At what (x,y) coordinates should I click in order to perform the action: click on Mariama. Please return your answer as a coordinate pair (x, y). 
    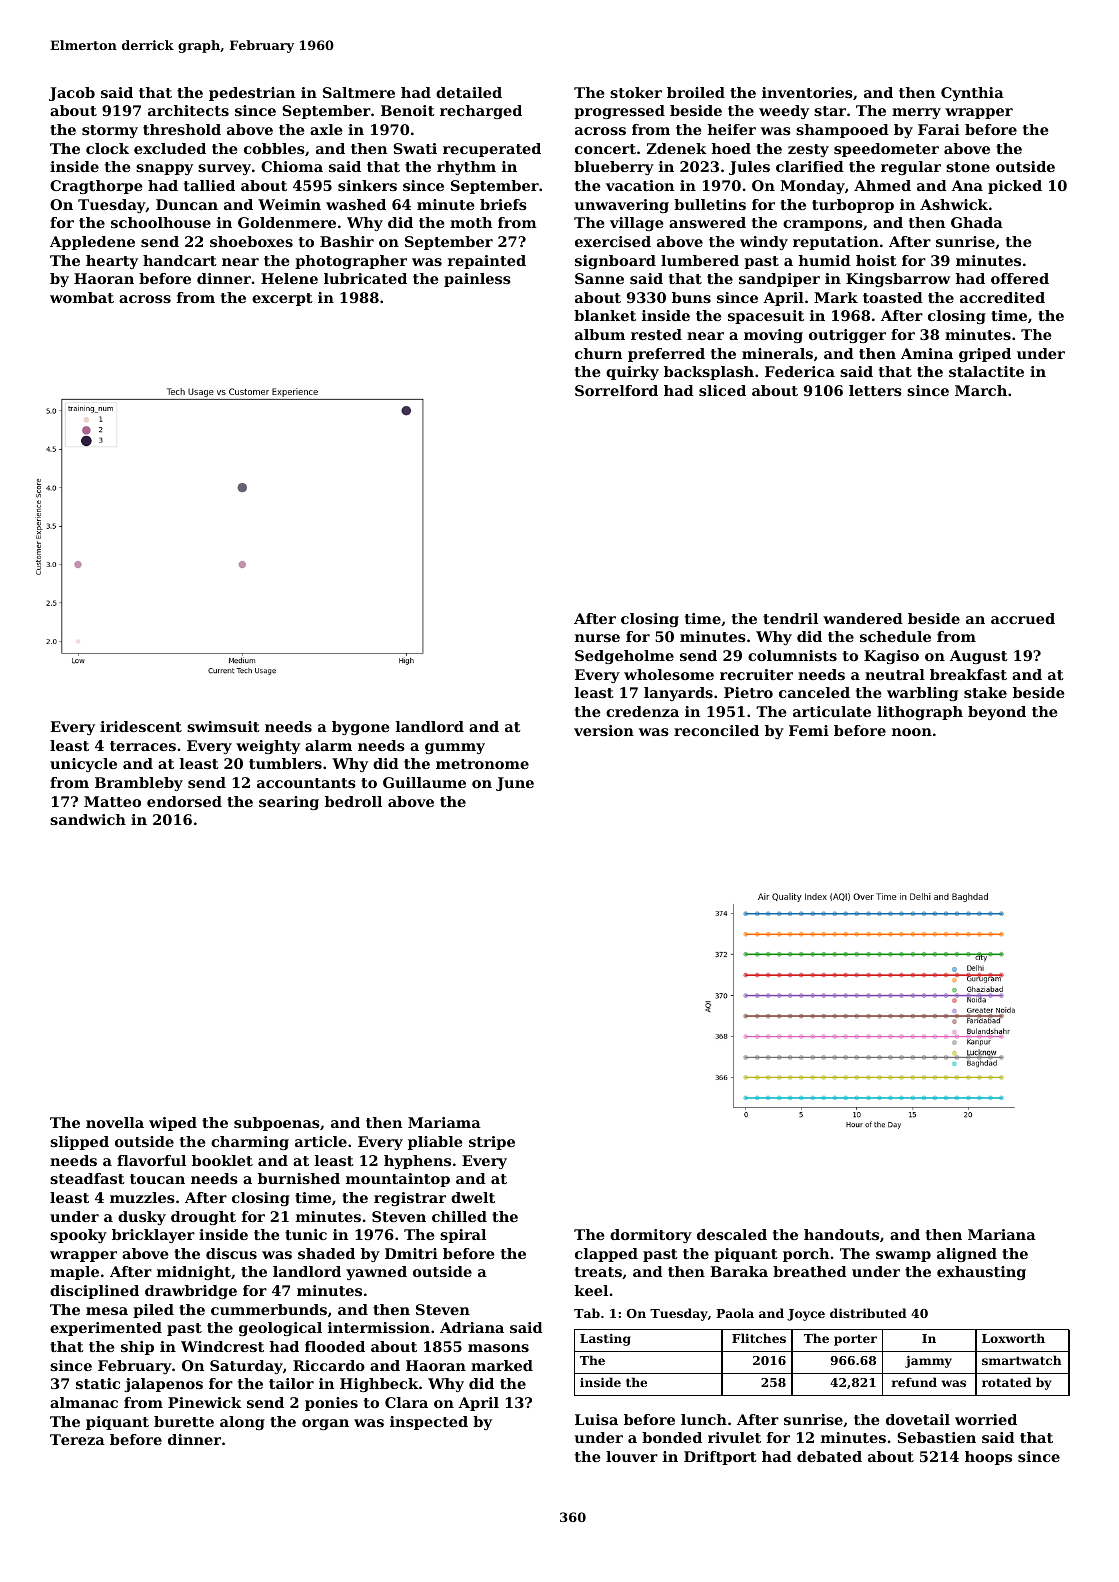
    Looking at the image, I should click on (444, 1122).
